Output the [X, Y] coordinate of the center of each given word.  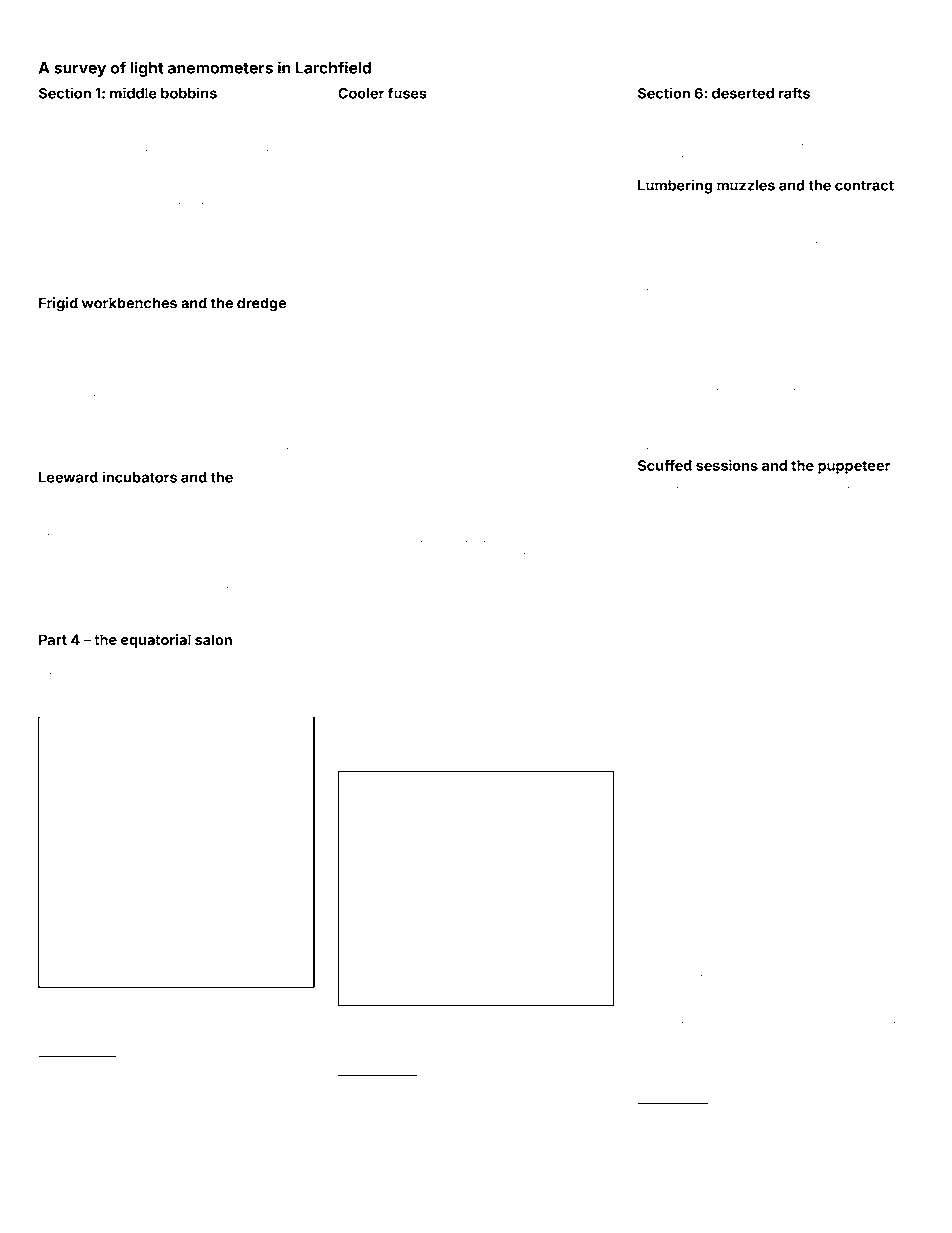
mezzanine [685, 938]
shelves [695, 531]
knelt [648, 949]
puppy [277, 423]
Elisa [164, 997]
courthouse [424, 1017]
